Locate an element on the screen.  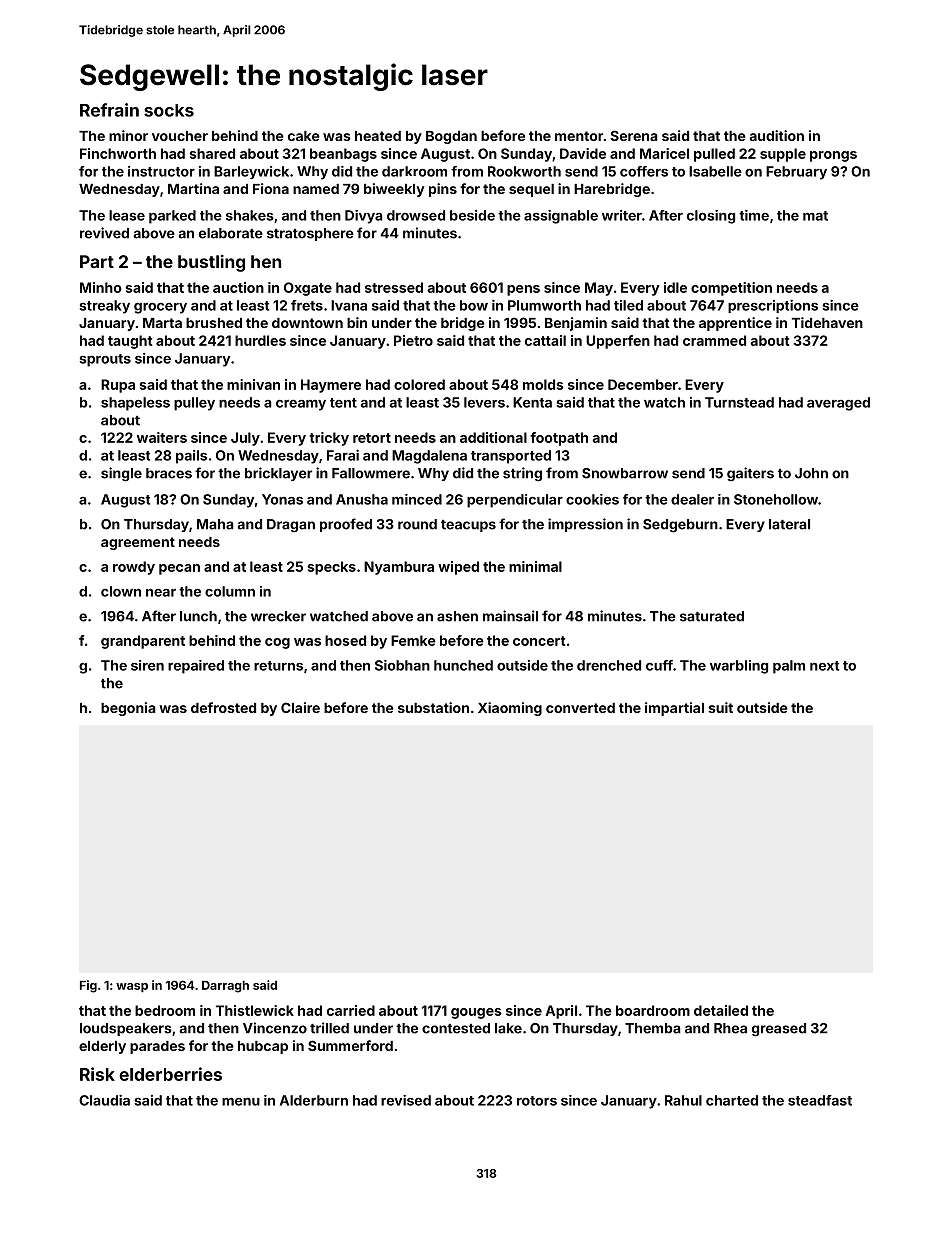
Maha is located at coordinates (215, 524).
